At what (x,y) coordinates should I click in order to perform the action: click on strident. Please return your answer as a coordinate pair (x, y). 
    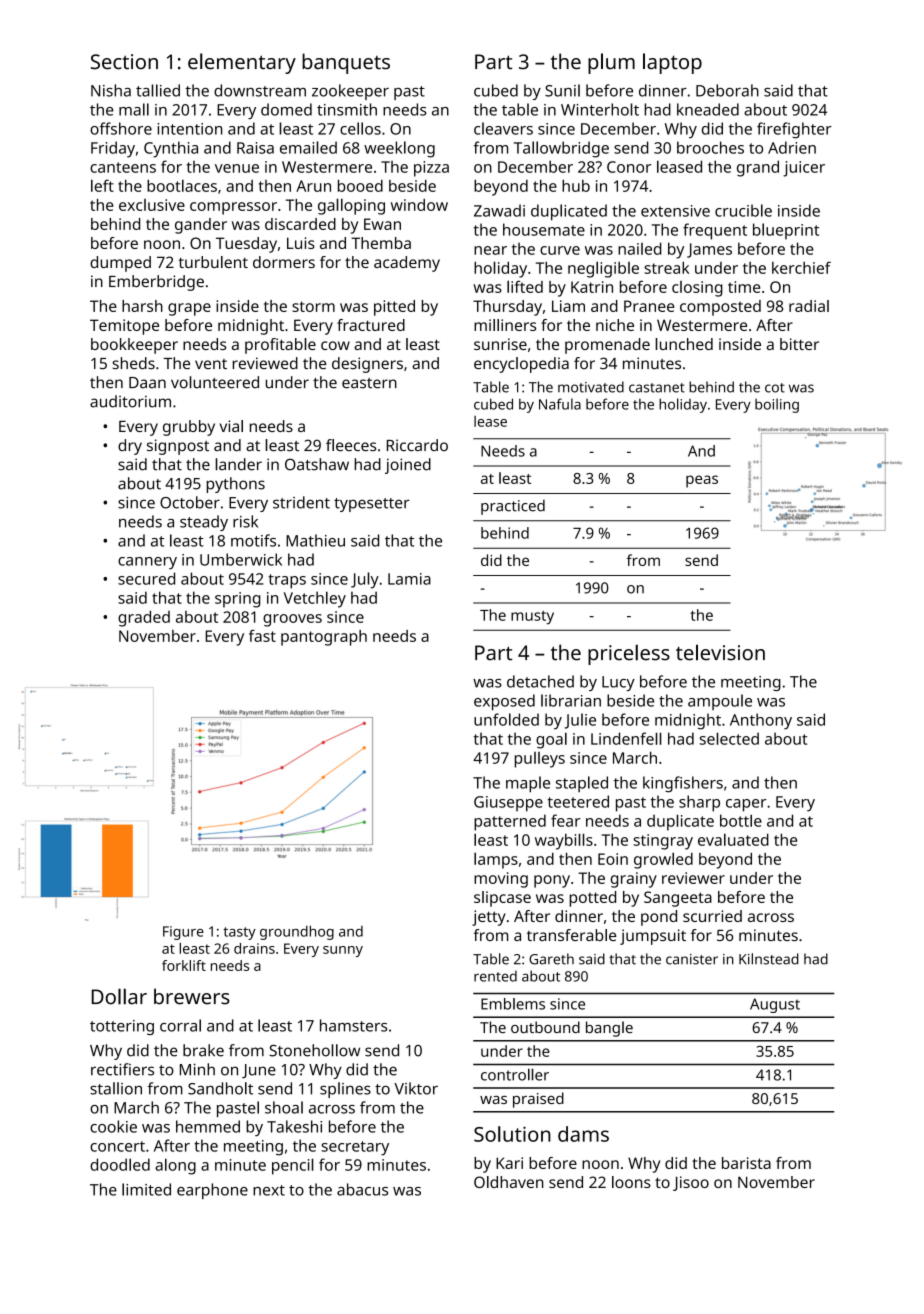
    Looking at the image, I should click on (301, 502).
